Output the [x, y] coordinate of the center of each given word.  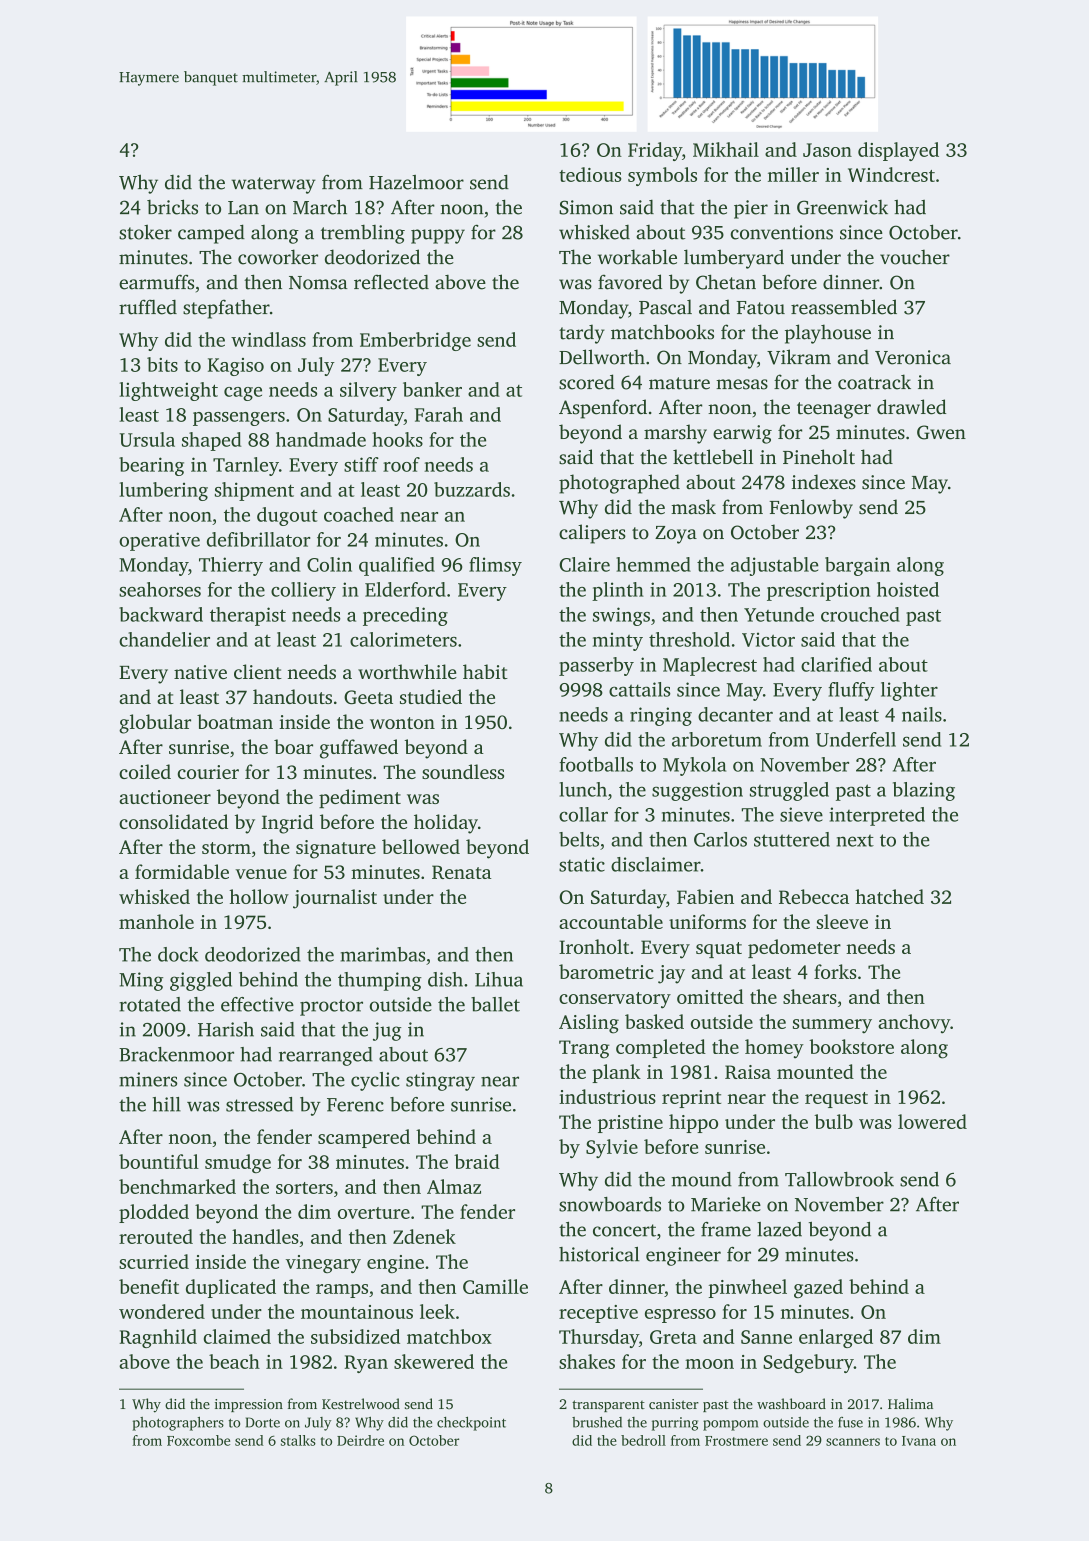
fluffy [851, 691]
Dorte [263, 1422]
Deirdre [360, 1440]
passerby [596, 666]
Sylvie [612, 1148]
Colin [329, 564]
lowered [932, 1121]
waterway [274, 185]
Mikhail [726, 149]
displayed [898, 151]
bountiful [159, 1161]
